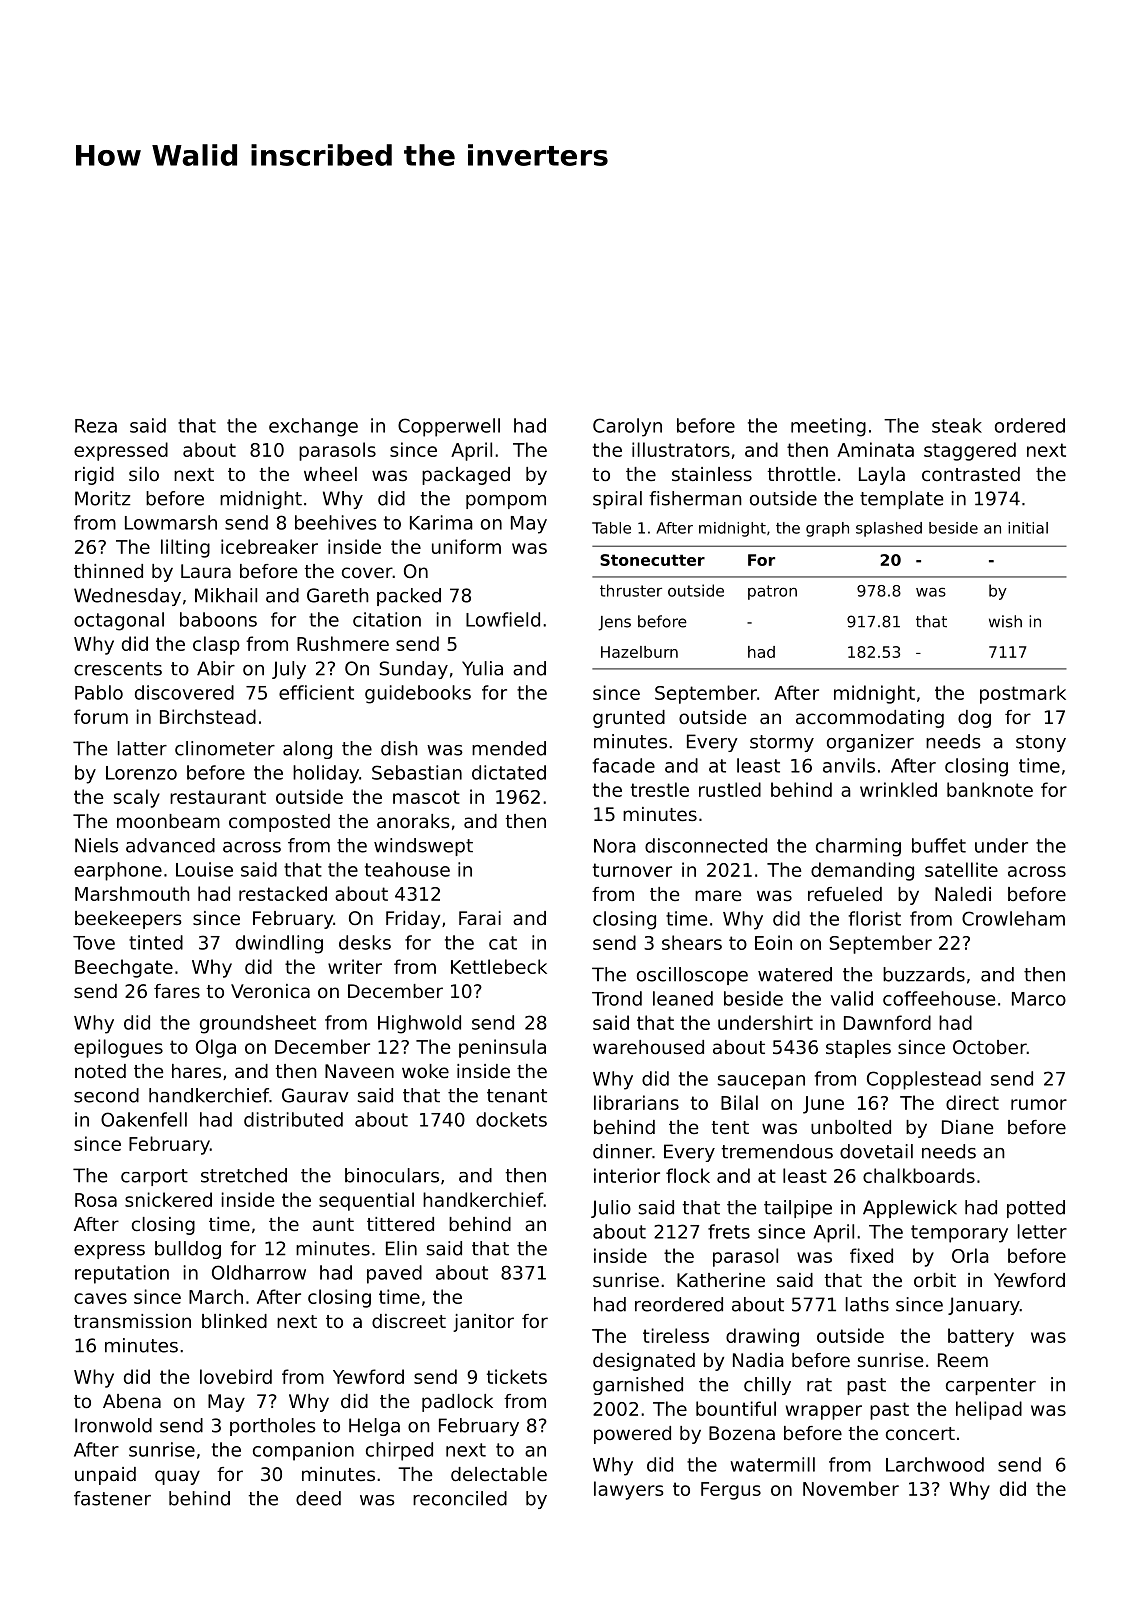  I want to click on temporary, so click(959, 1234).
